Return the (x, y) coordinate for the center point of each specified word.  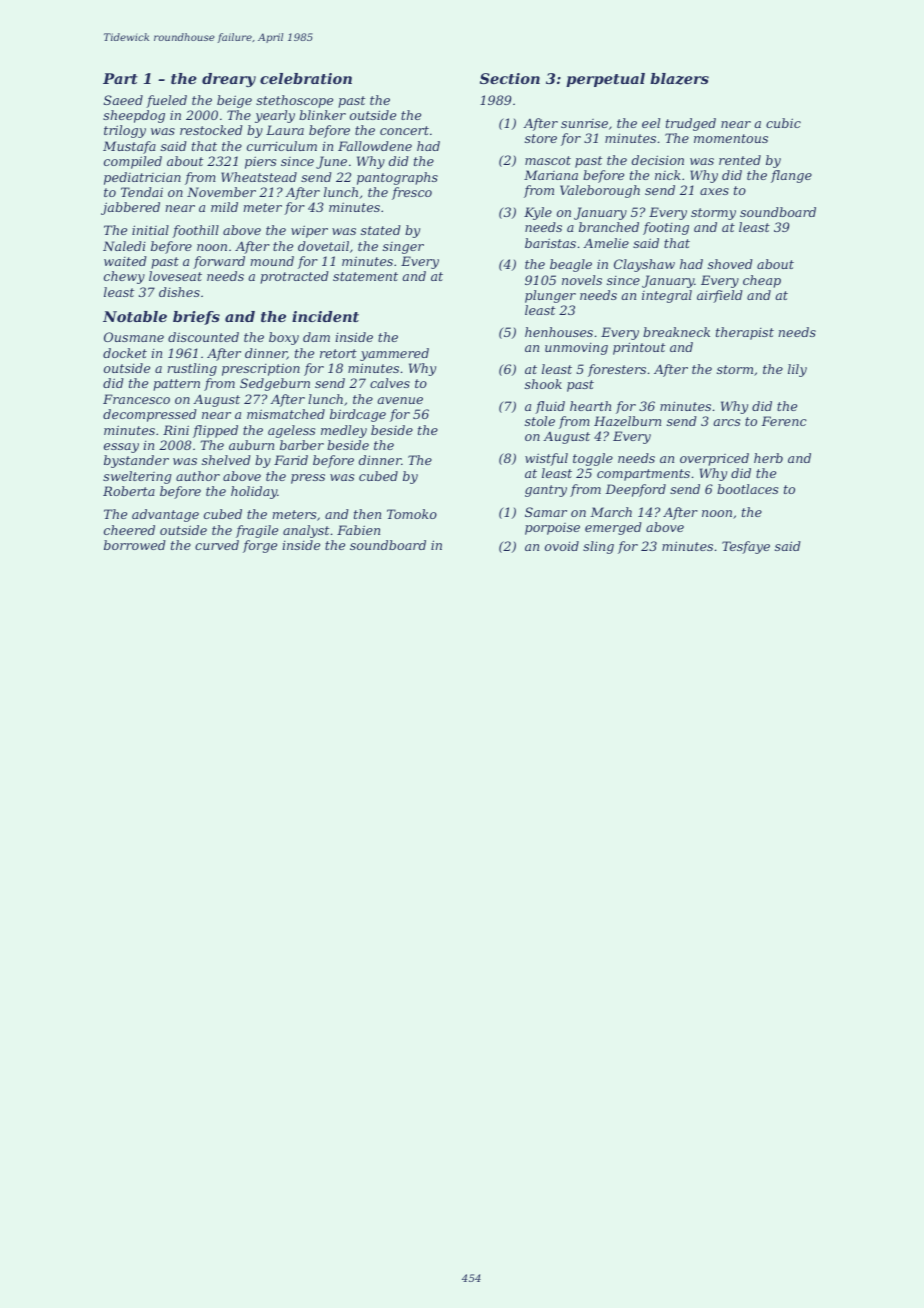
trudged (691, 124)
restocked (211, 130)
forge (260, 546)
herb (768, 458)
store (541, 138)
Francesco (136, 399)
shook (543, 384)
